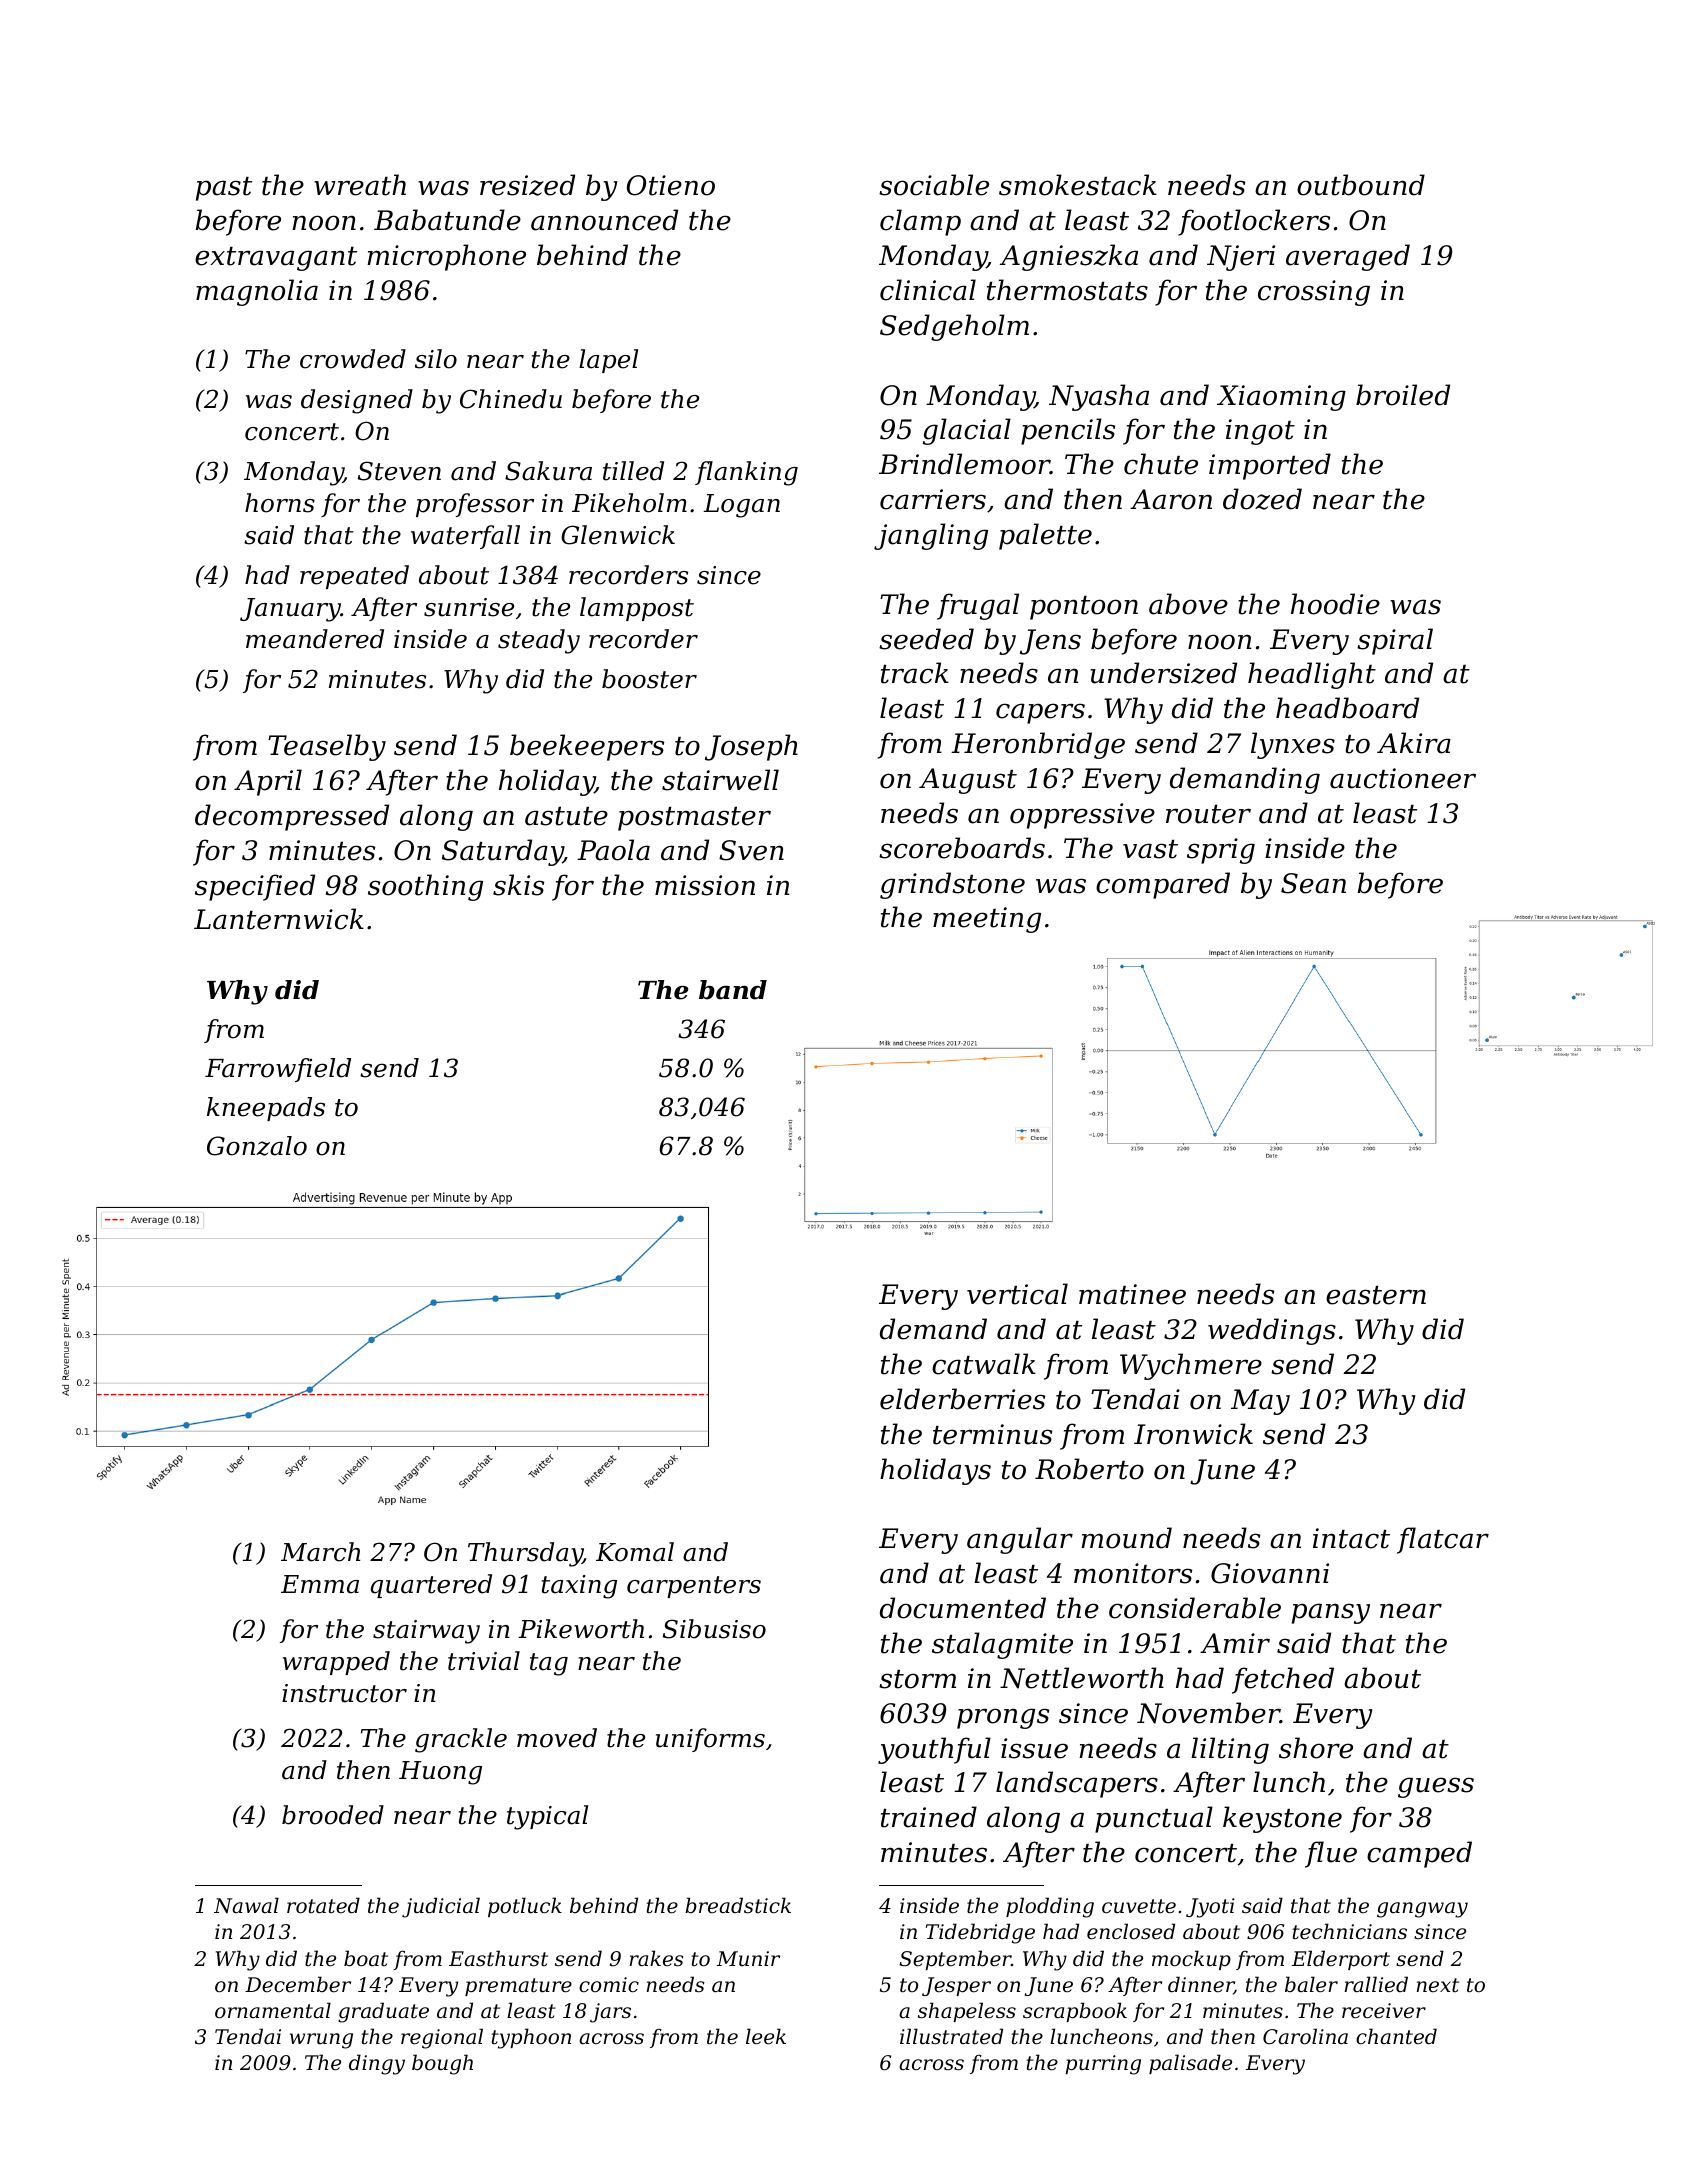 This document has width=1683, height=2178. What do you see at coordinates (1395, 641) in the document?
I see `spiral` at bounding box center [1395, 641].
